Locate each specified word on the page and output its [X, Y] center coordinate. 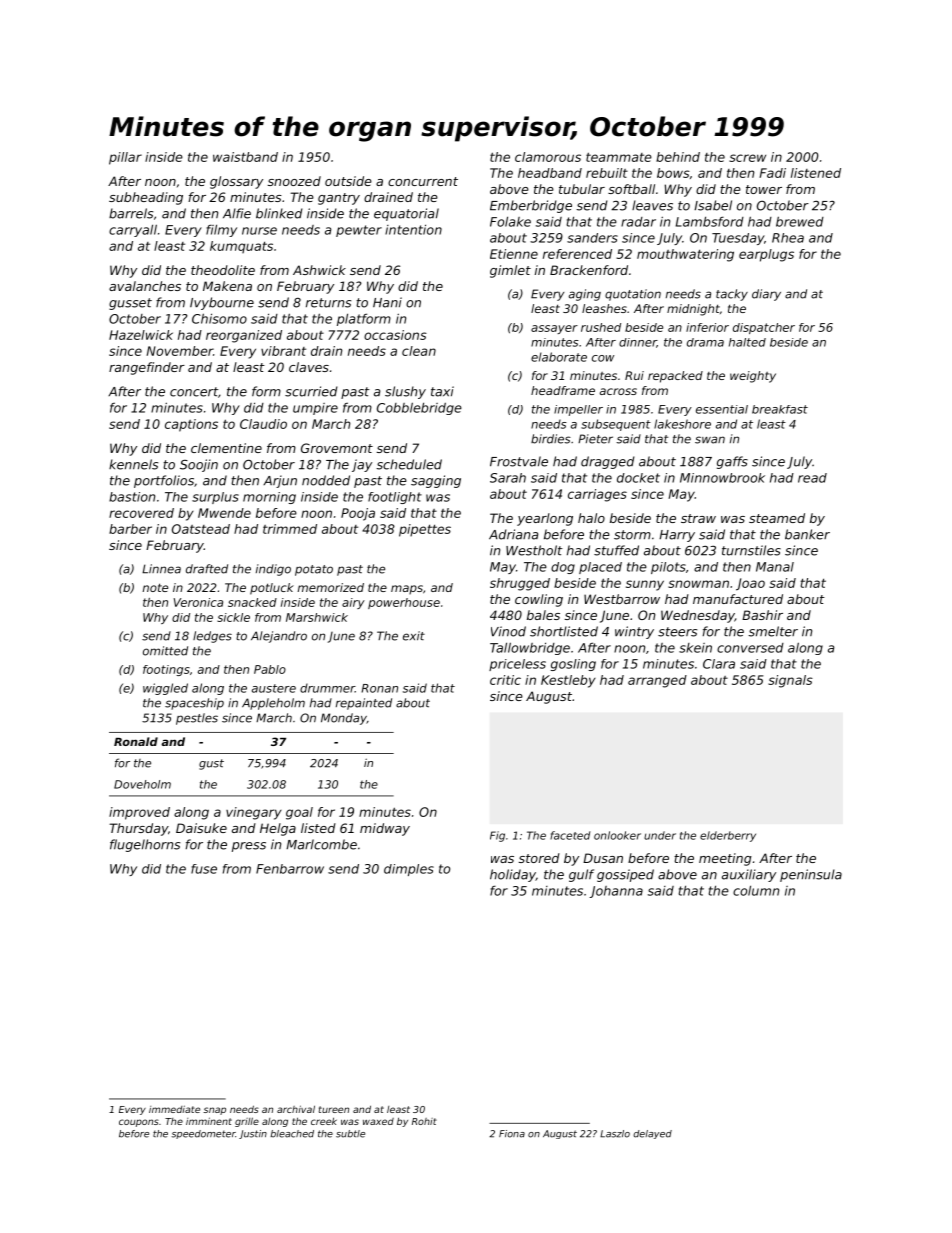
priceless [517, 665]
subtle [350, 1134]
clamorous [548, 157]
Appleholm [273, 704]
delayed [652, 1134]
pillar [125, 158]
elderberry [728, 836]
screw [747, 158]
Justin [253, 1134]
